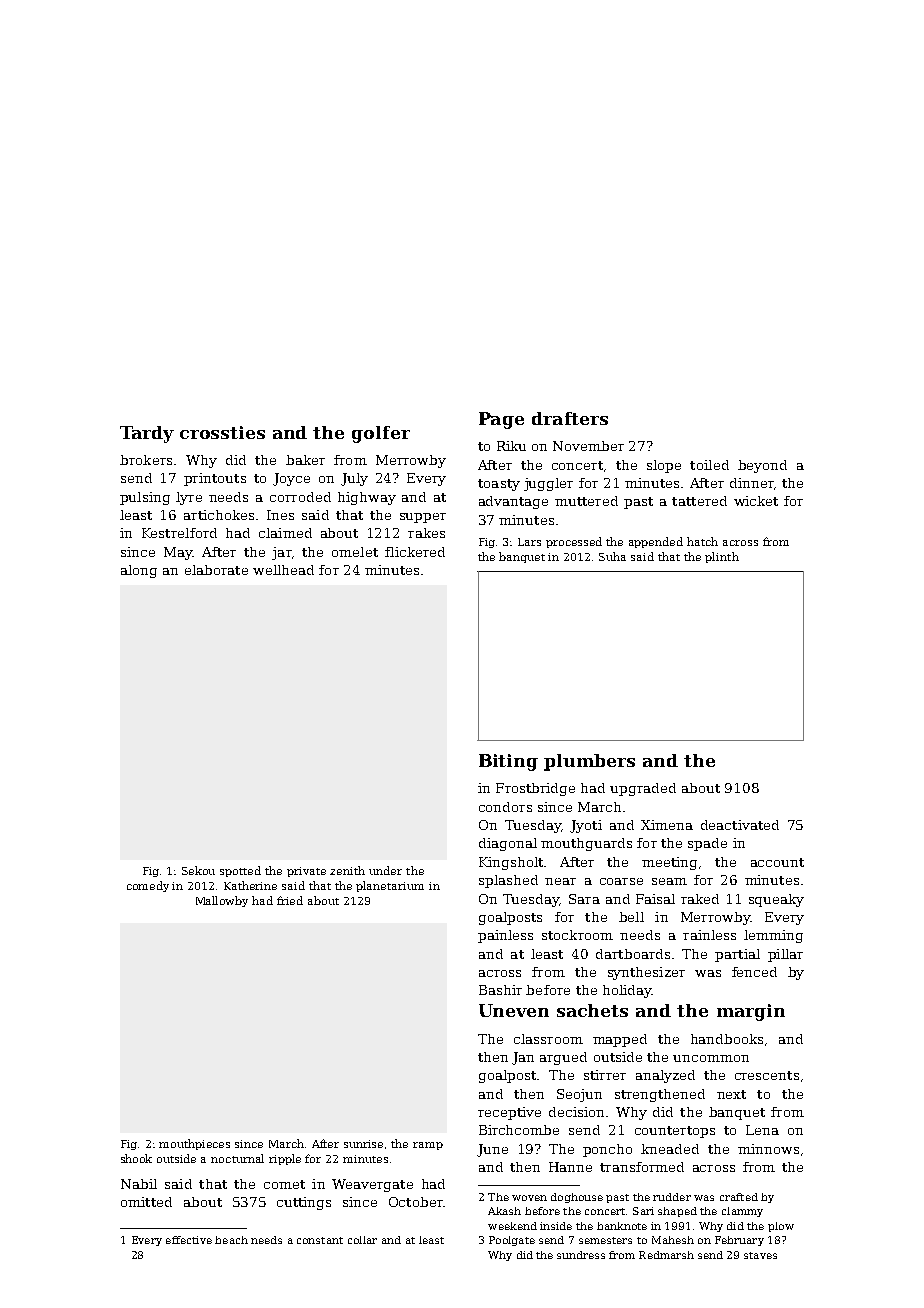 This image has height=1308, width=924. Describe the element at coordinates (139, 1184) in the image. I see `Nabil` at that location.
